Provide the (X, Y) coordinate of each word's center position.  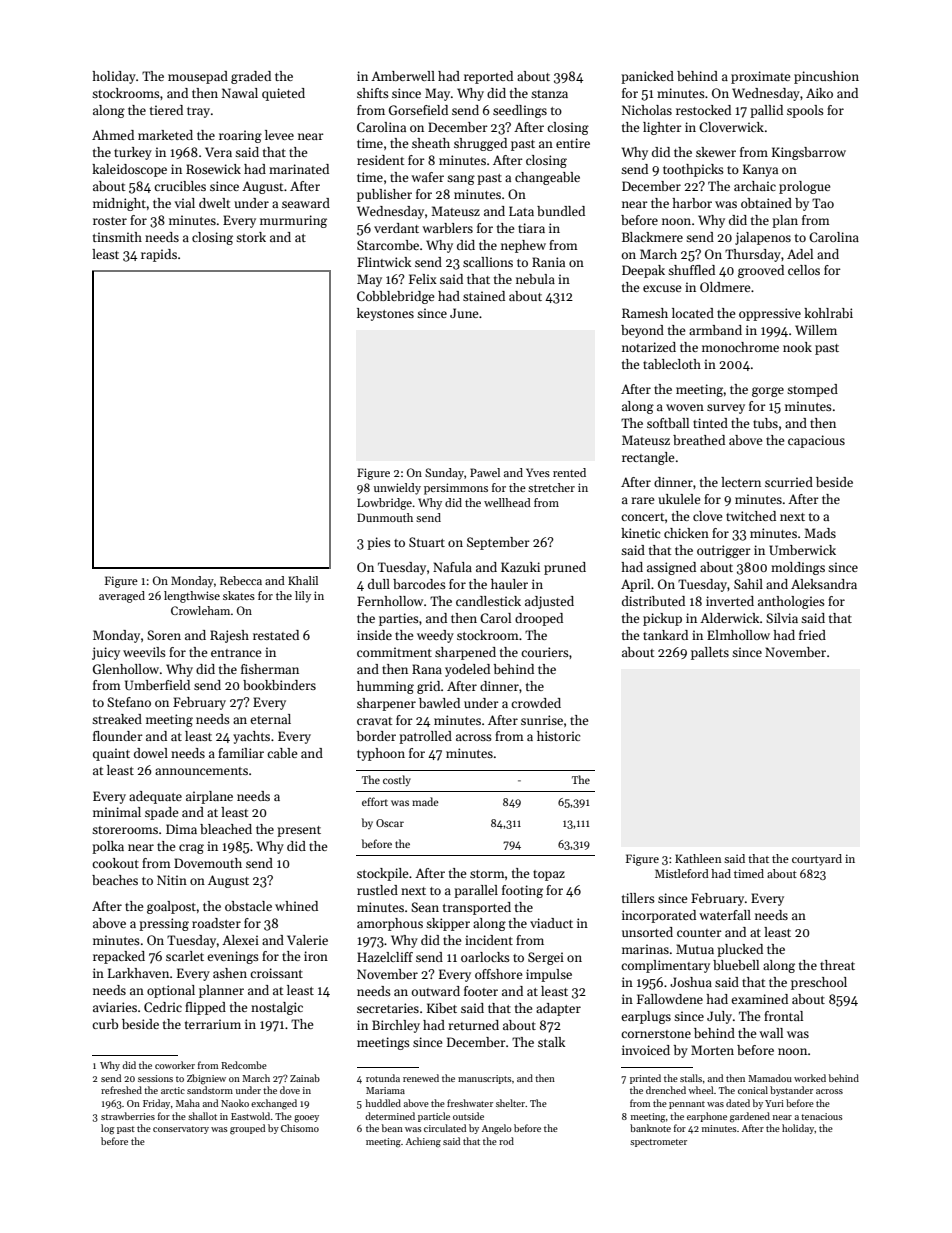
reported (488, 77)
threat (837, 965)
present (299, 831)
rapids (159, 255)
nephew (523, 246)
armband (715, 330)
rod (506, 1141)
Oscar (390, 823)
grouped (247, 1129)
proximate (760, 77)
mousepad (198, 77)
